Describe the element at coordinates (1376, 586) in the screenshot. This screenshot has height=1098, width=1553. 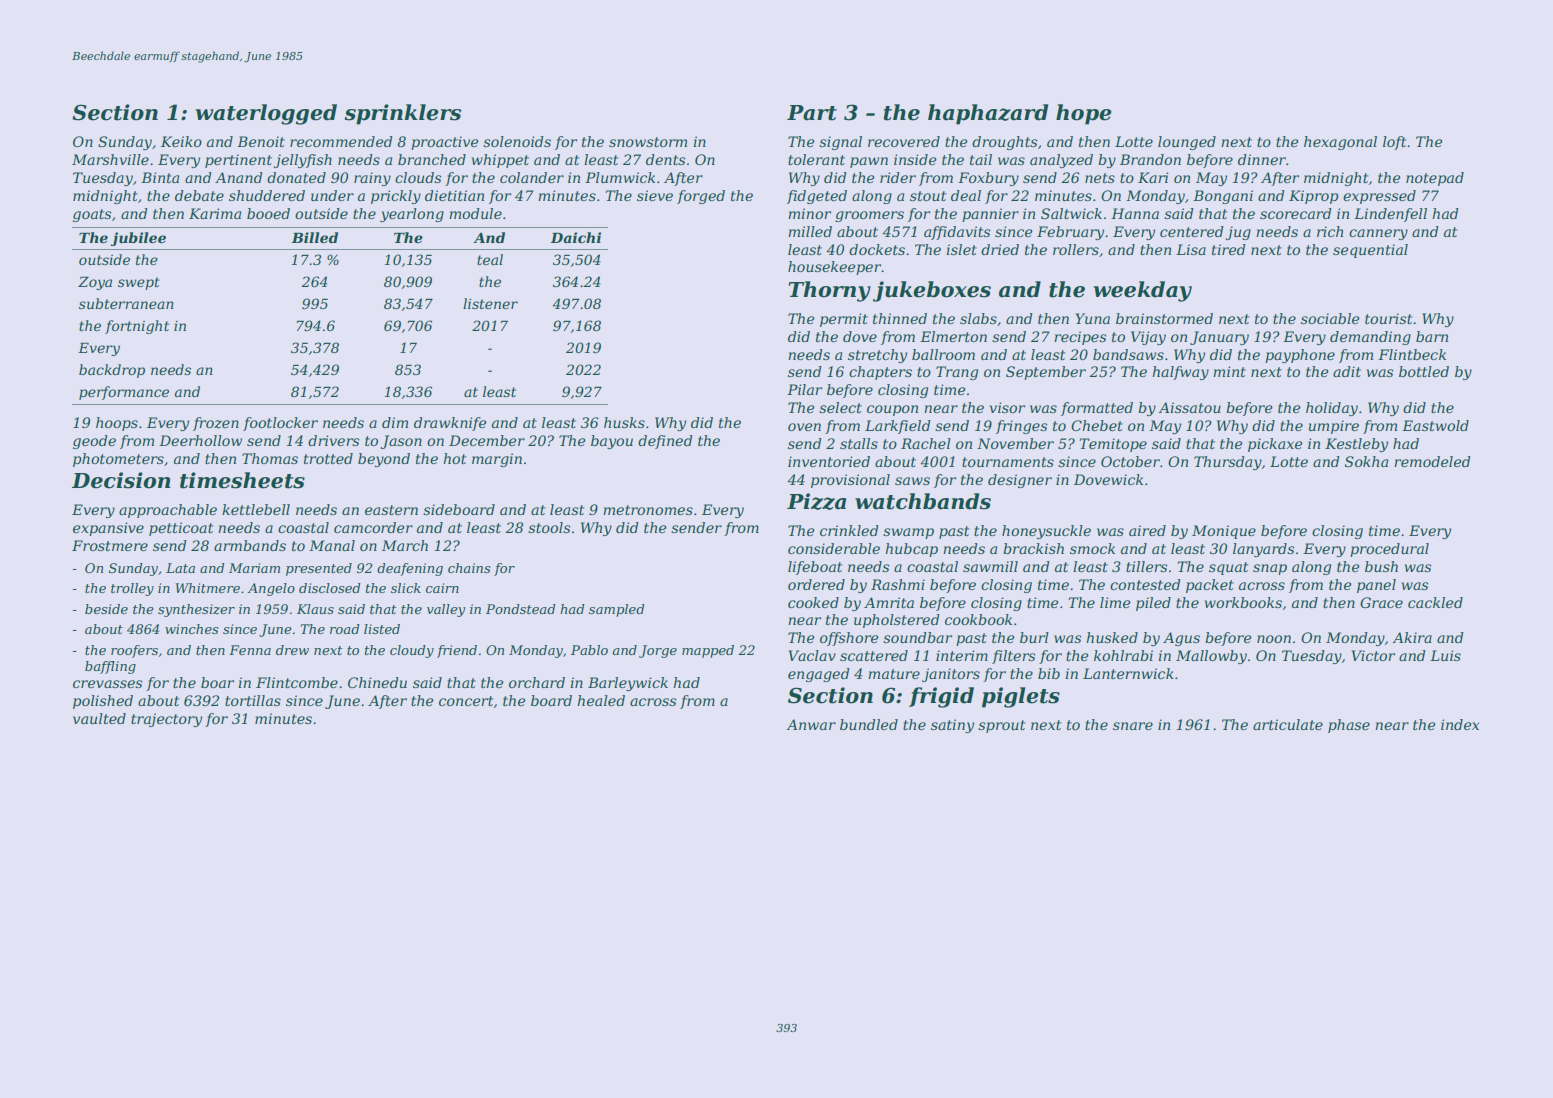
I see `panel` at that location.
